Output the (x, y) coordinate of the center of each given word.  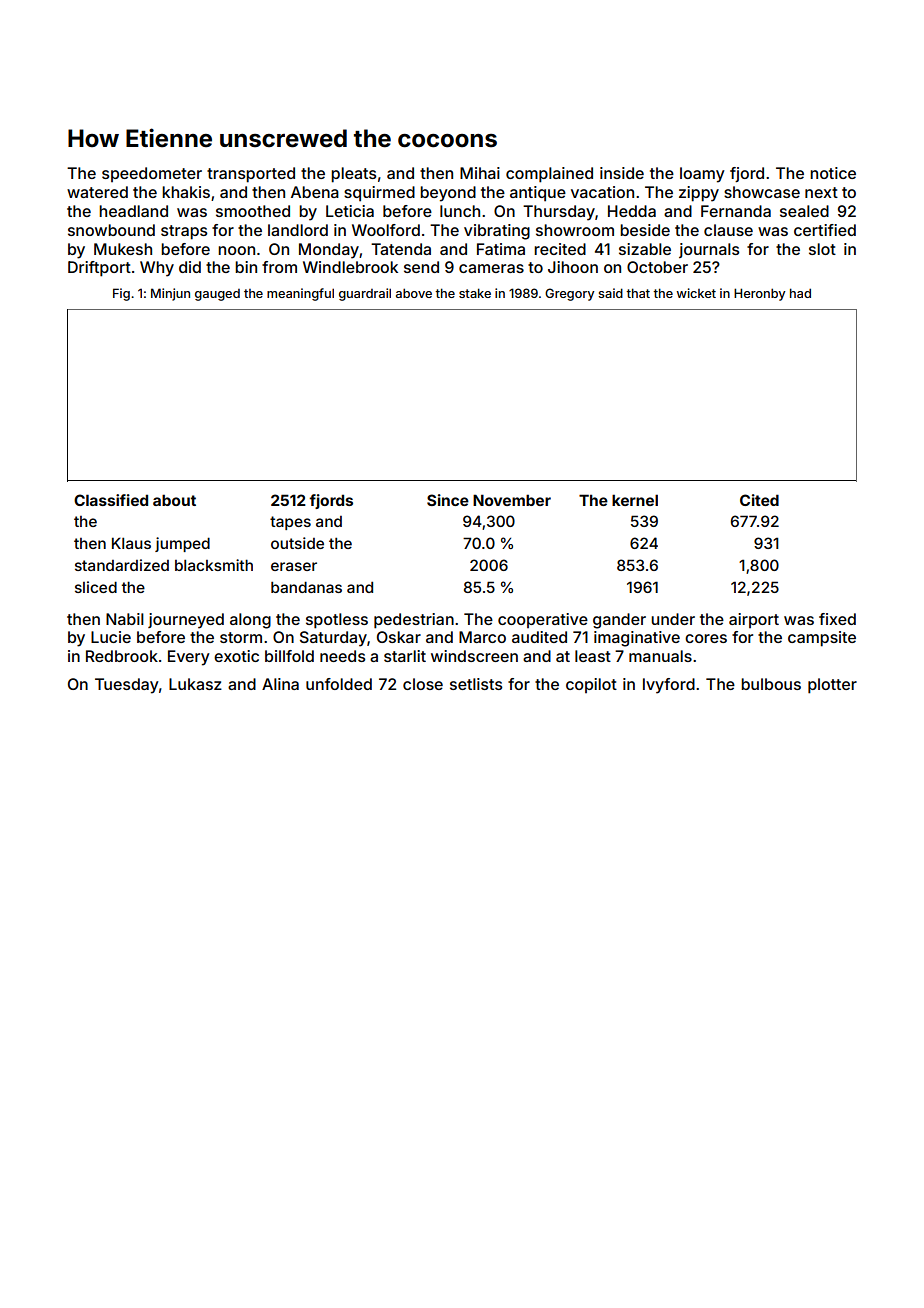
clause (728, 230)
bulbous (771, 684)
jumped (182, 544)
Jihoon (573, 267)
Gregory (570, 294)
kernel (635, 500)
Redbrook (122, 656)
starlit (405, 656)
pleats (353, 175)
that (638, 293)
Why (157, 269)
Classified (111, 500)
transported (251, 175)
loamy (702, 175)
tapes (290, 523)
